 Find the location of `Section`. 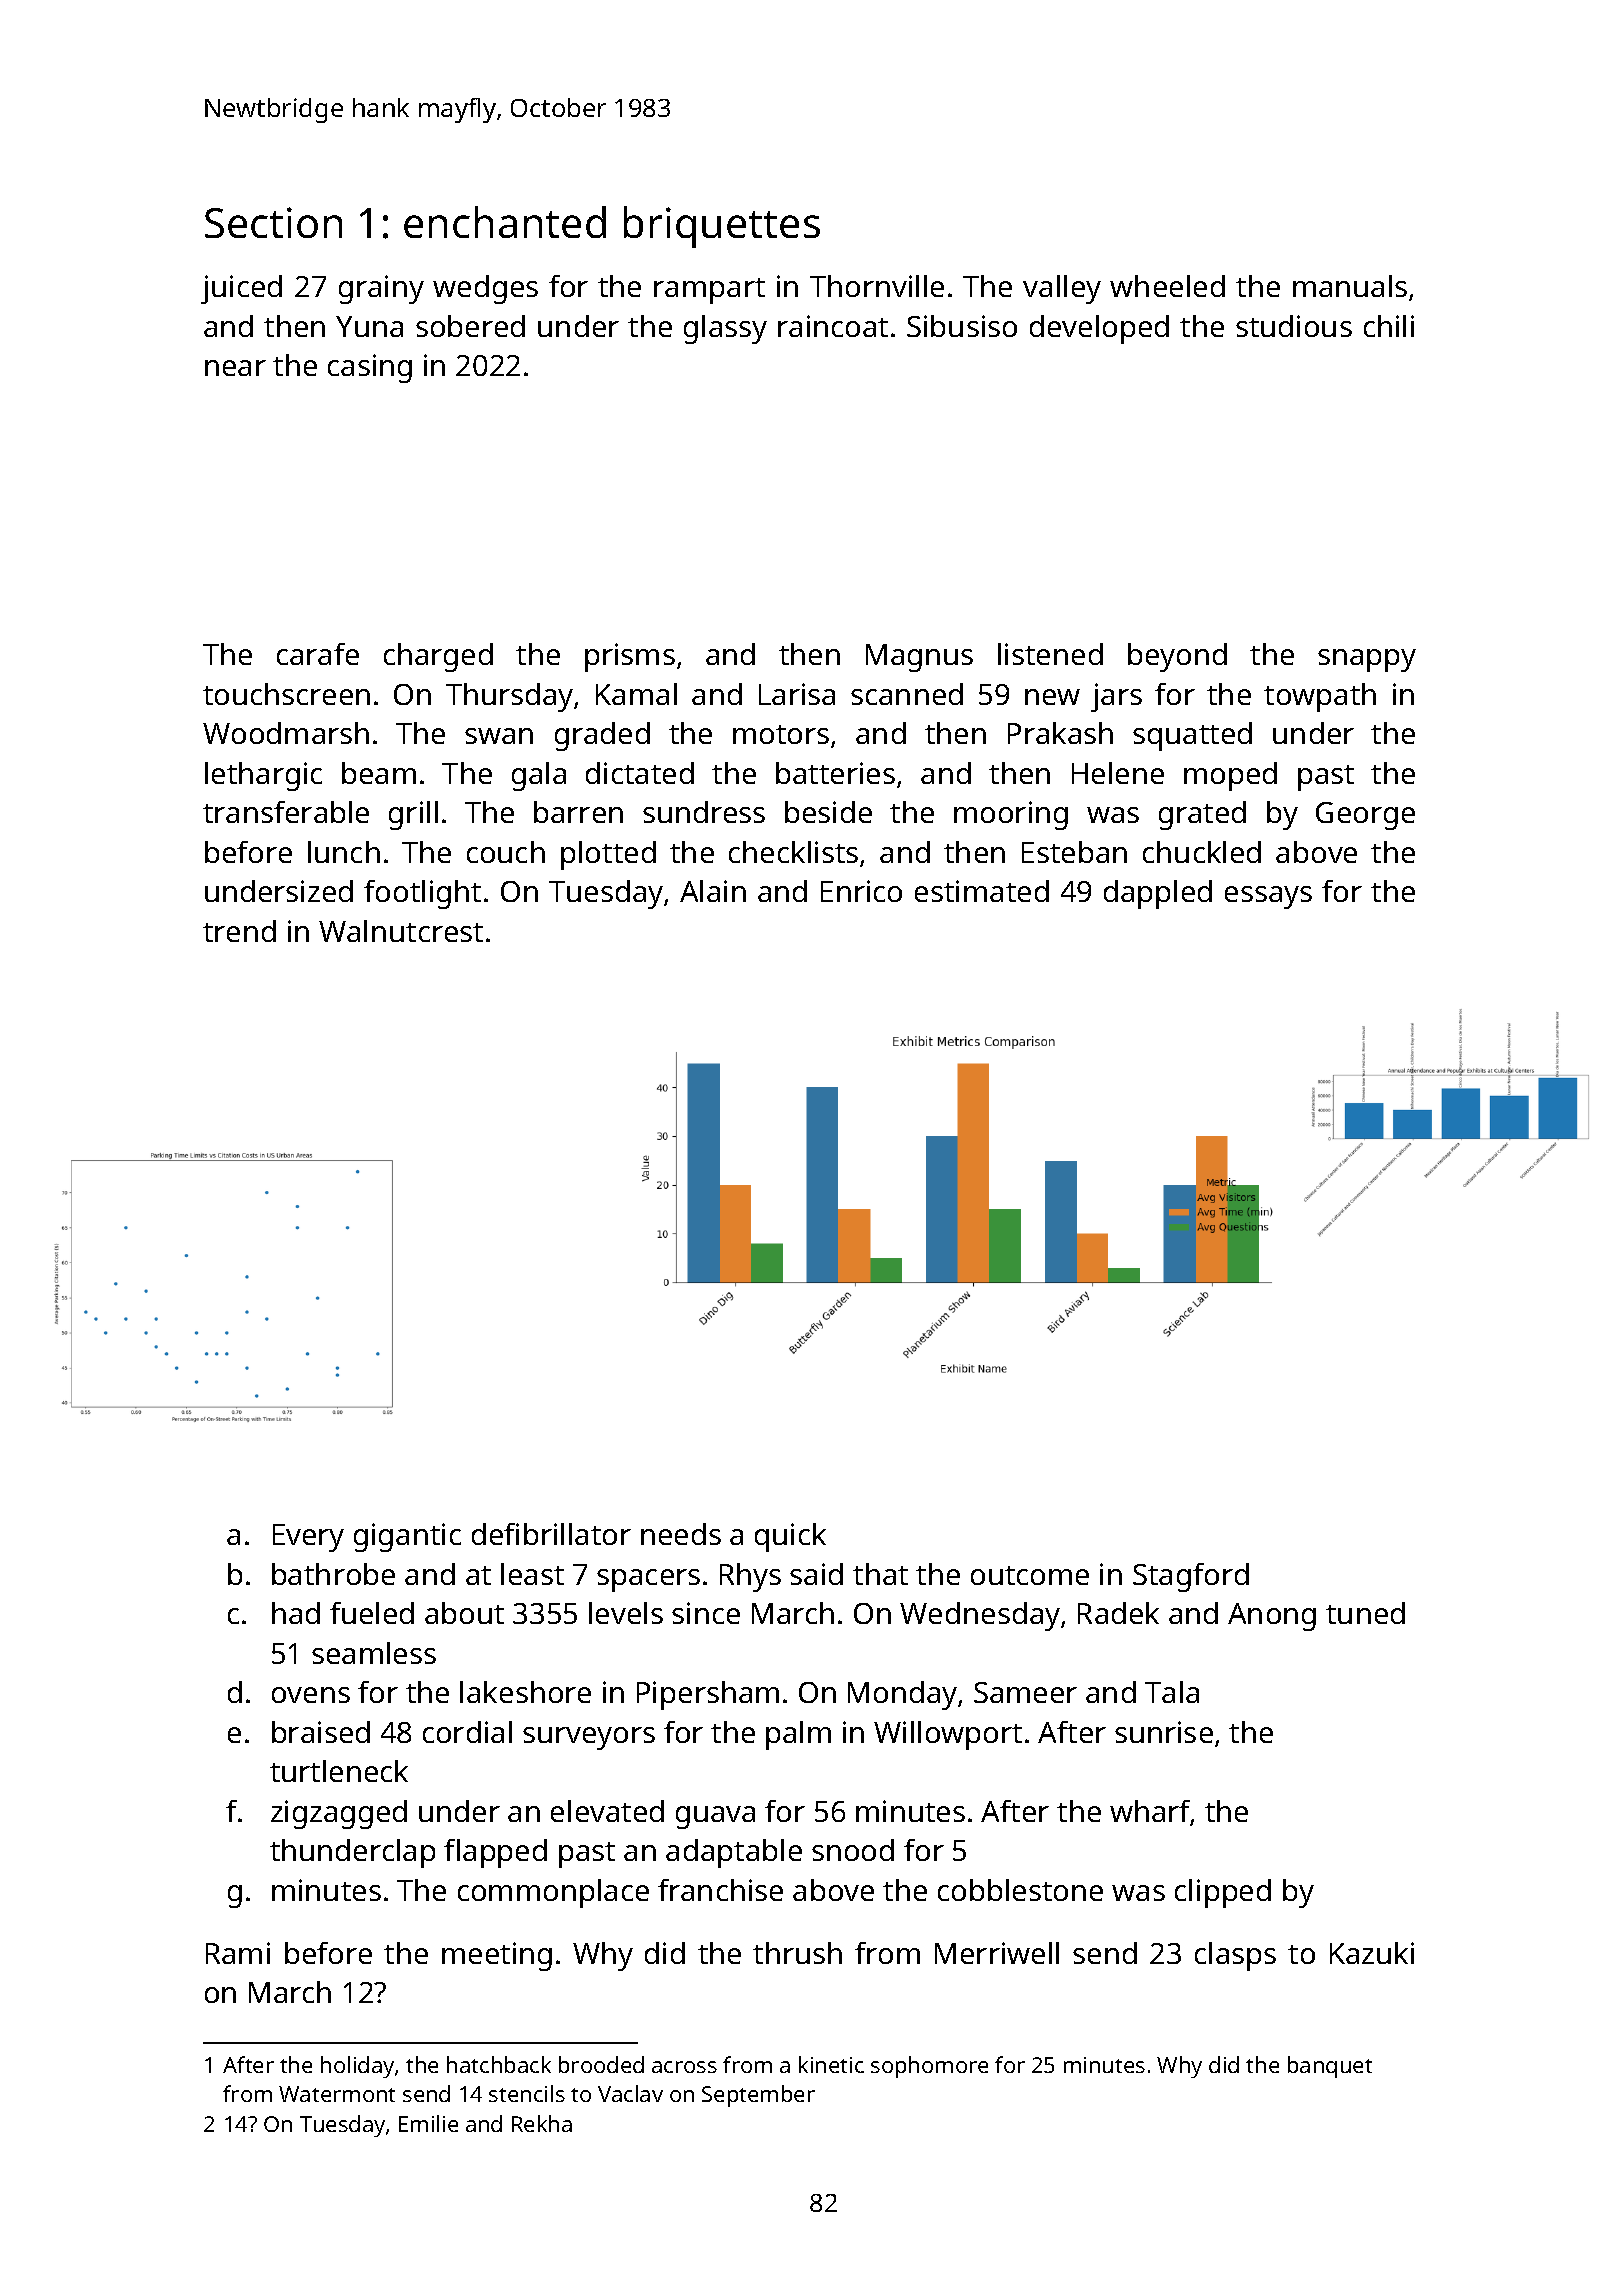

Section is located at coordinates (273, 222).
